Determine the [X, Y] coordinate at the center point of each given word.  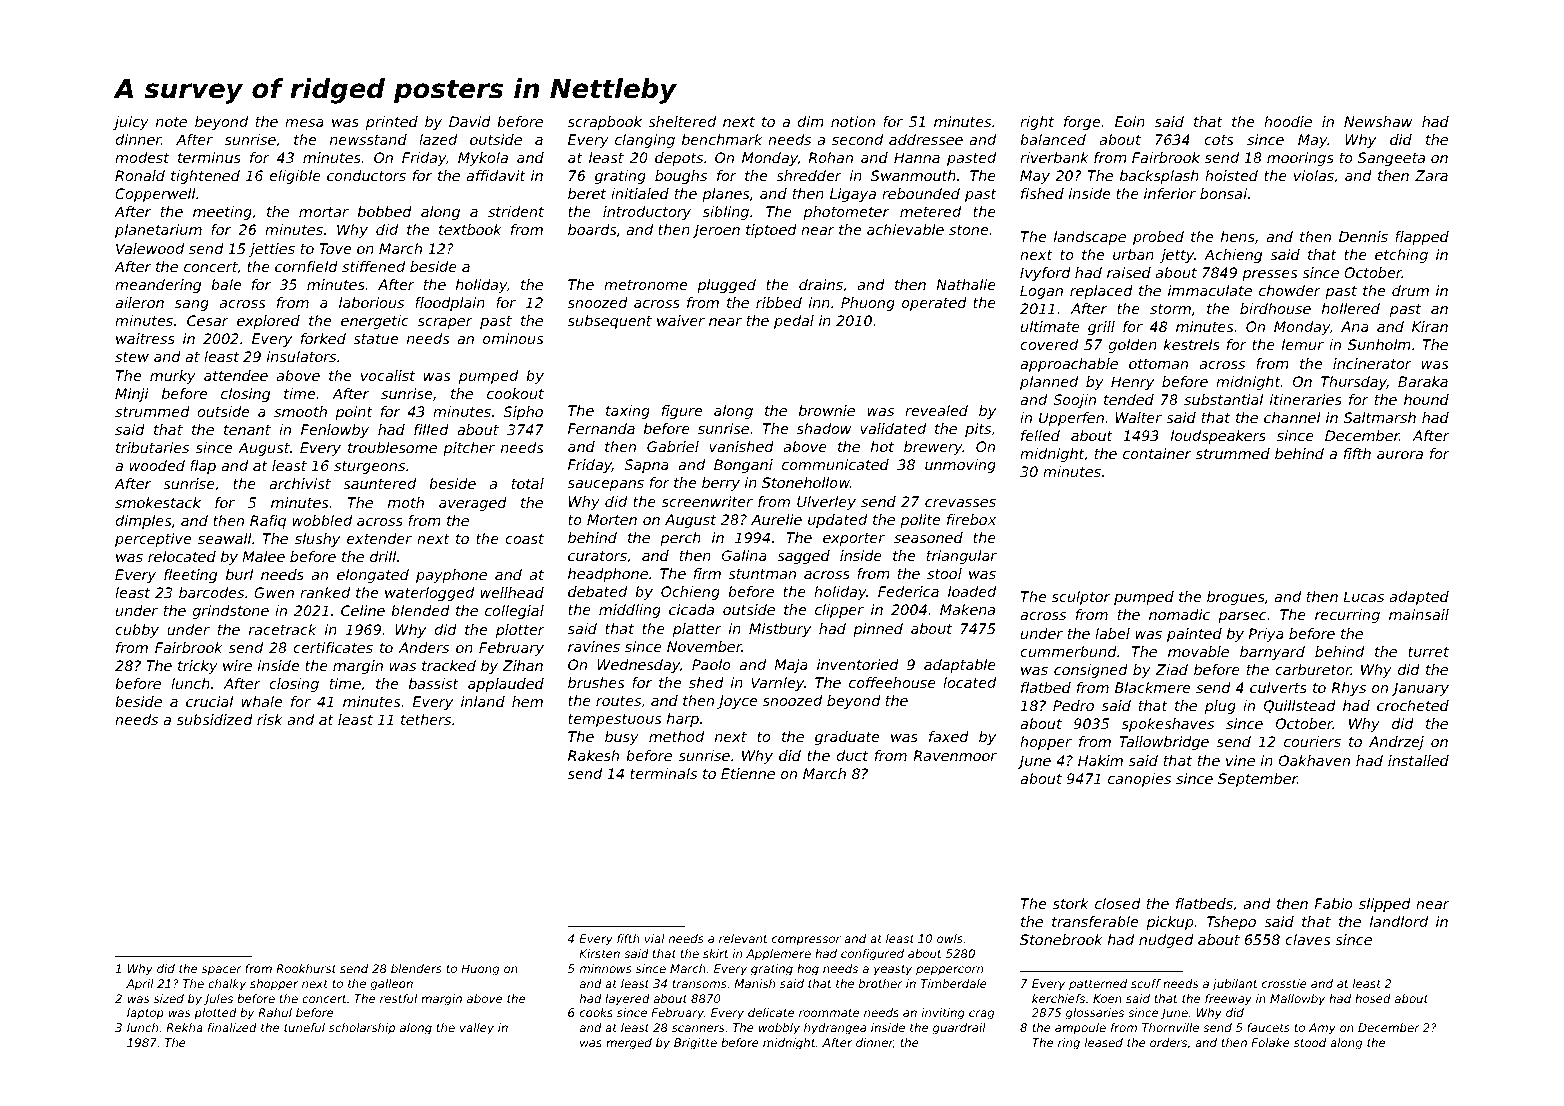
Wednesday [638, 666]
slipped [1385, 905]
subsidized [215, 719]
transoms [699, 983]
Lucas [1363, 596]
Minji [132, 395]
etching [1401, 256]
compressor [806, 941]
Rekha [184, 1027]
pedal [794, 322]
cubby [137, 631]
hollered [1351, 308]
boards [592, 229]
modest [142, 157]
